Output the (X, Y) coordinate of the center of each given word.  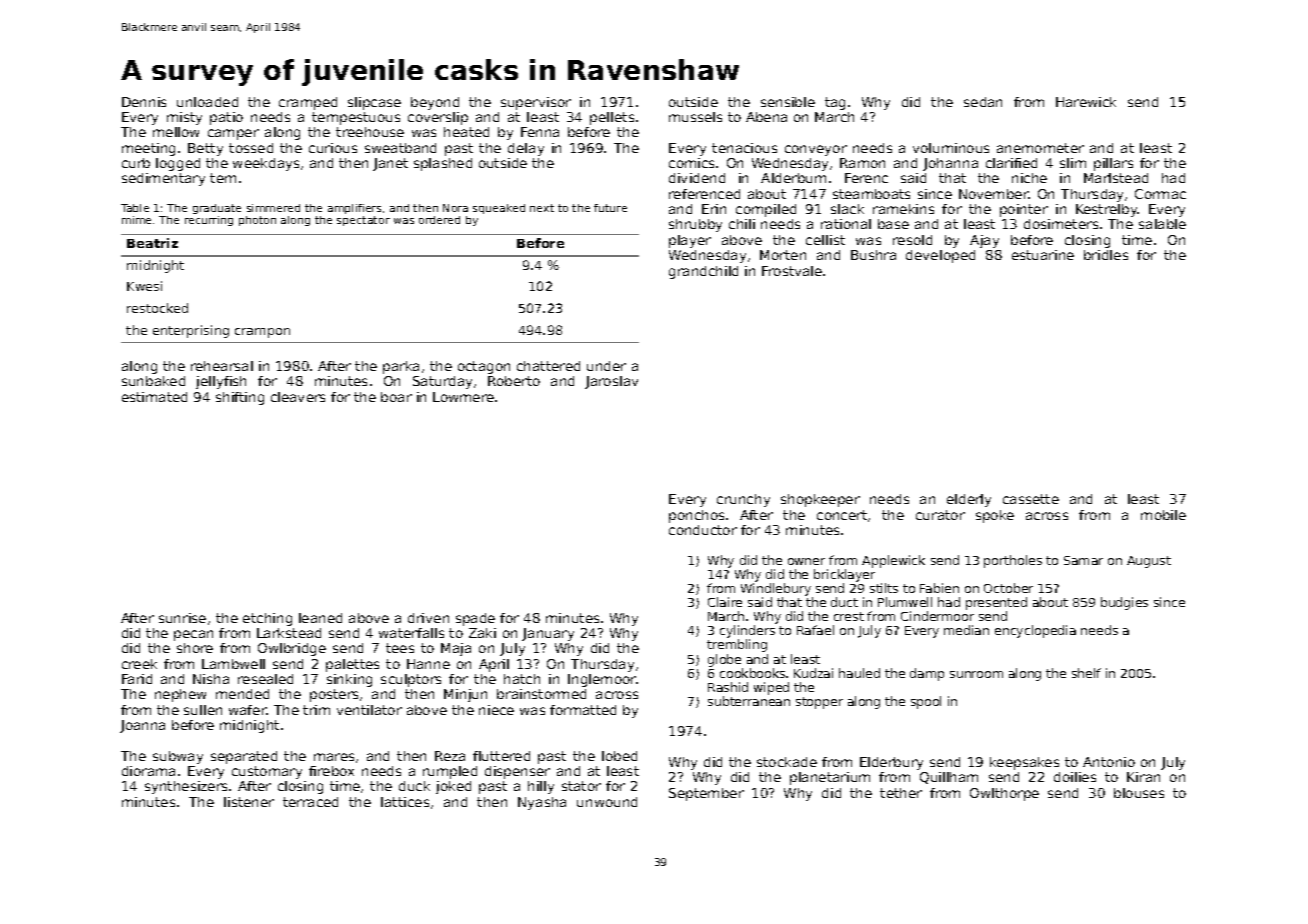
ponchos (696, 516)
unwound (607, 802)
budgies (1124, 603)
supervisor (536, 103)
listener (249, 802)
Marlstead (1116, 178)
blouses (1139, 793)
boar (396, 397)
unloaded (207, 102)
